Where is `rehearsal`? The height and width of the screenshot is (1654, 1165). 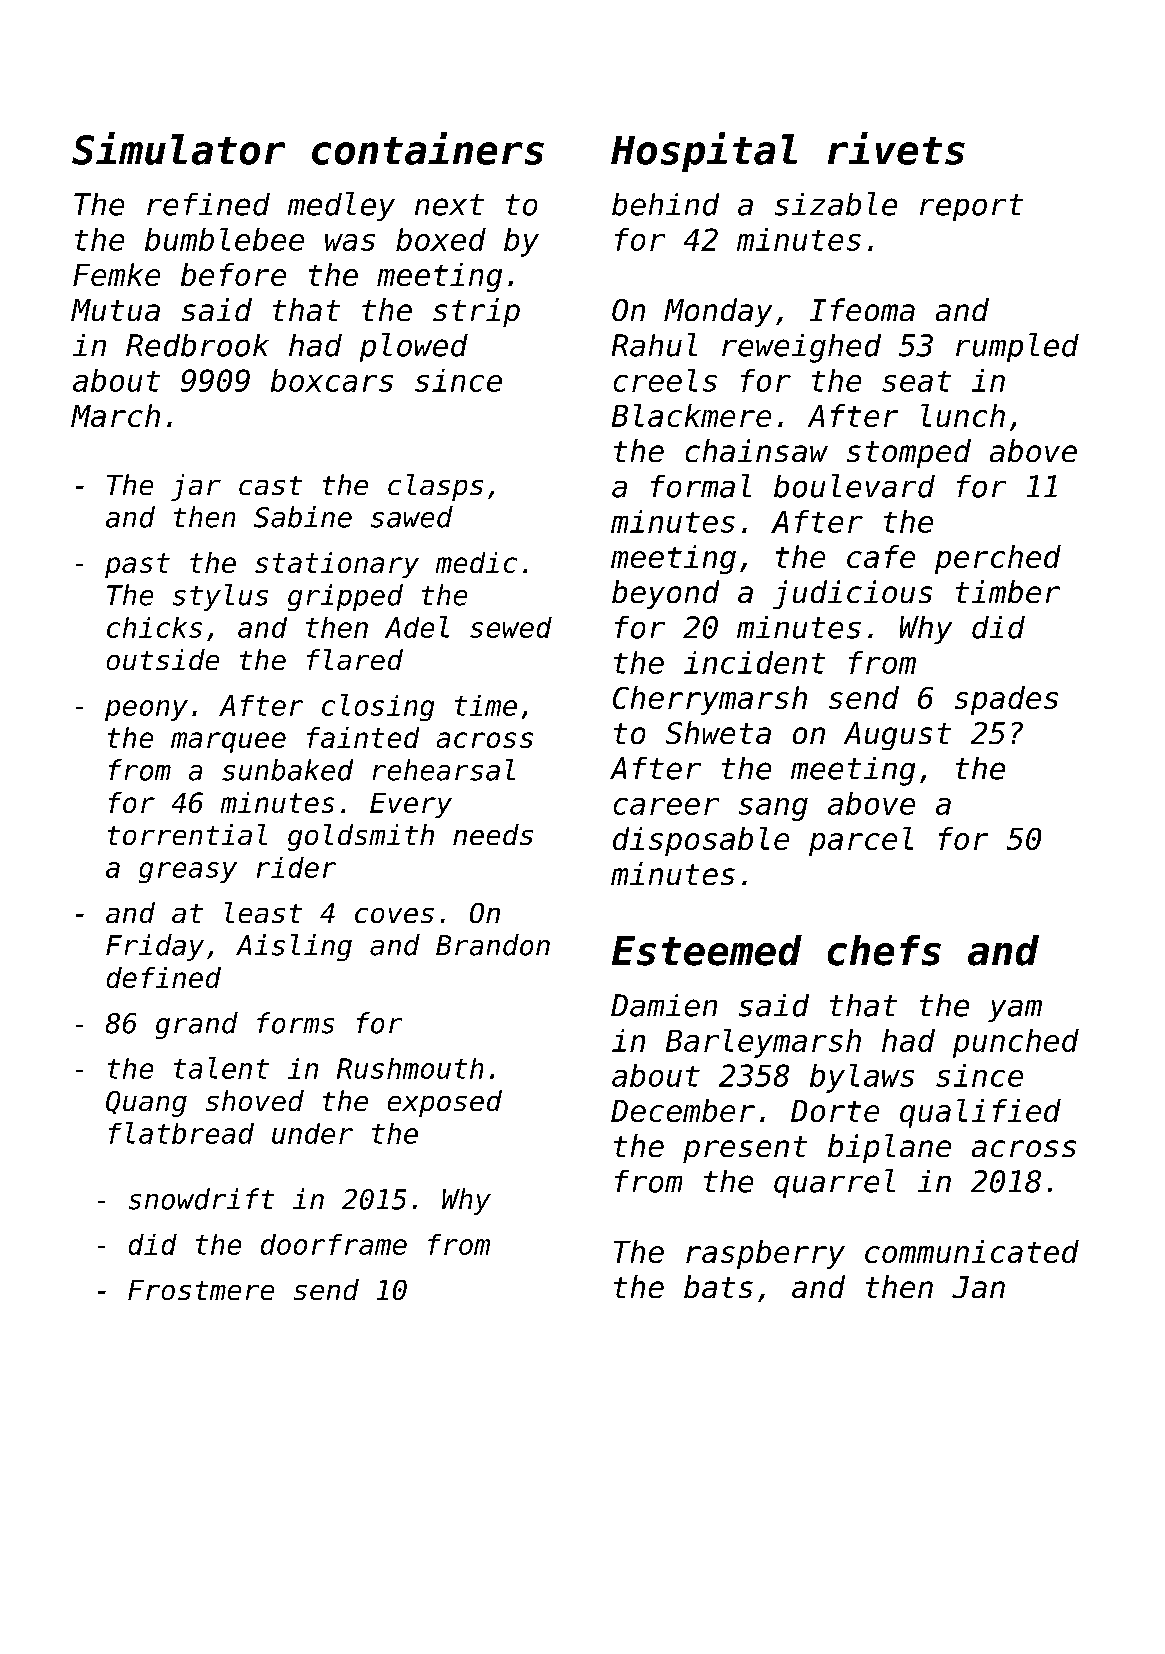 rehearsal is located at coordinates (444, 770).
